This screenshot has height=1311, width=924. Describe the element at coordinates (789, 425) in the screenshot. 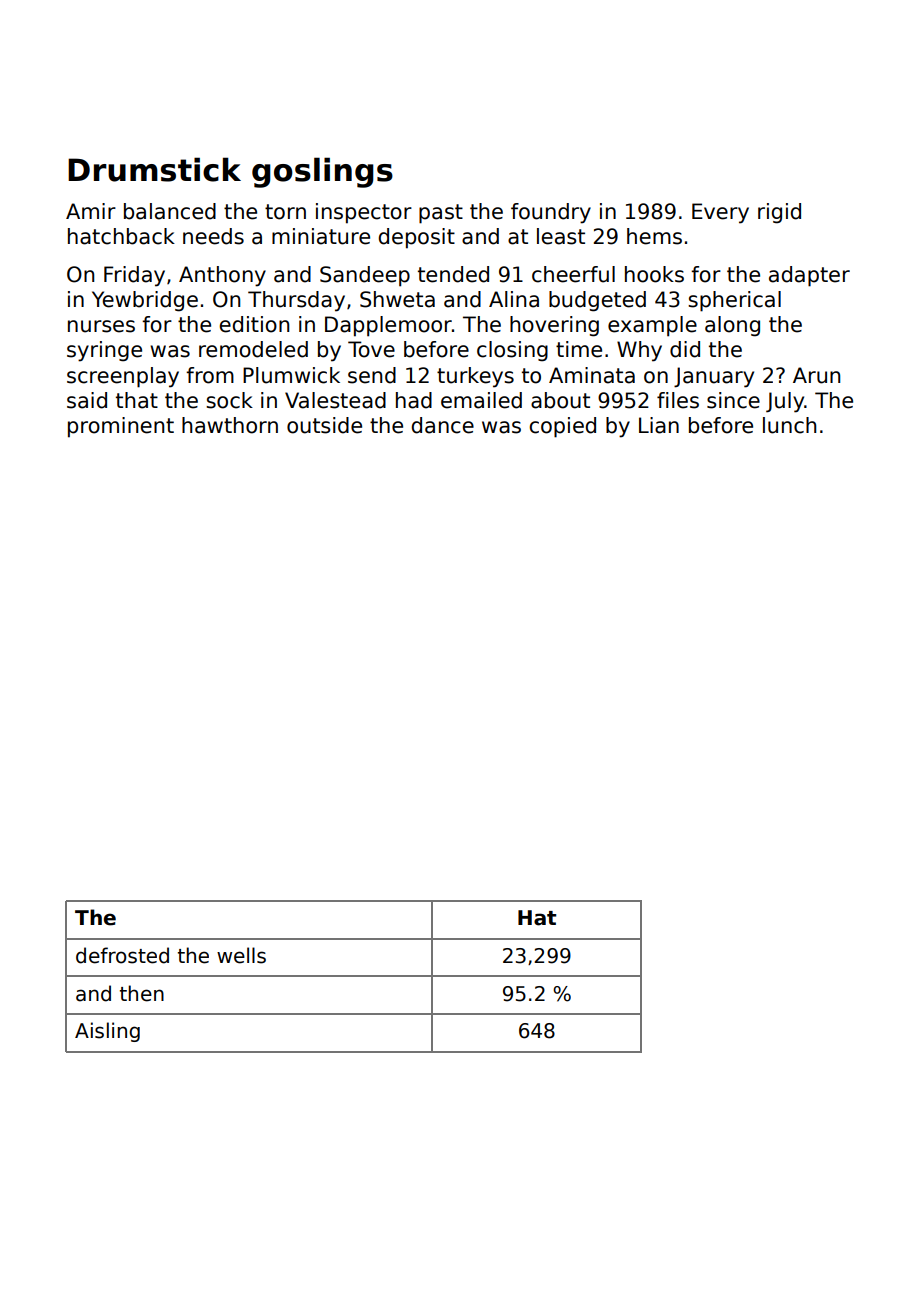

I see `lunch` at that location.
